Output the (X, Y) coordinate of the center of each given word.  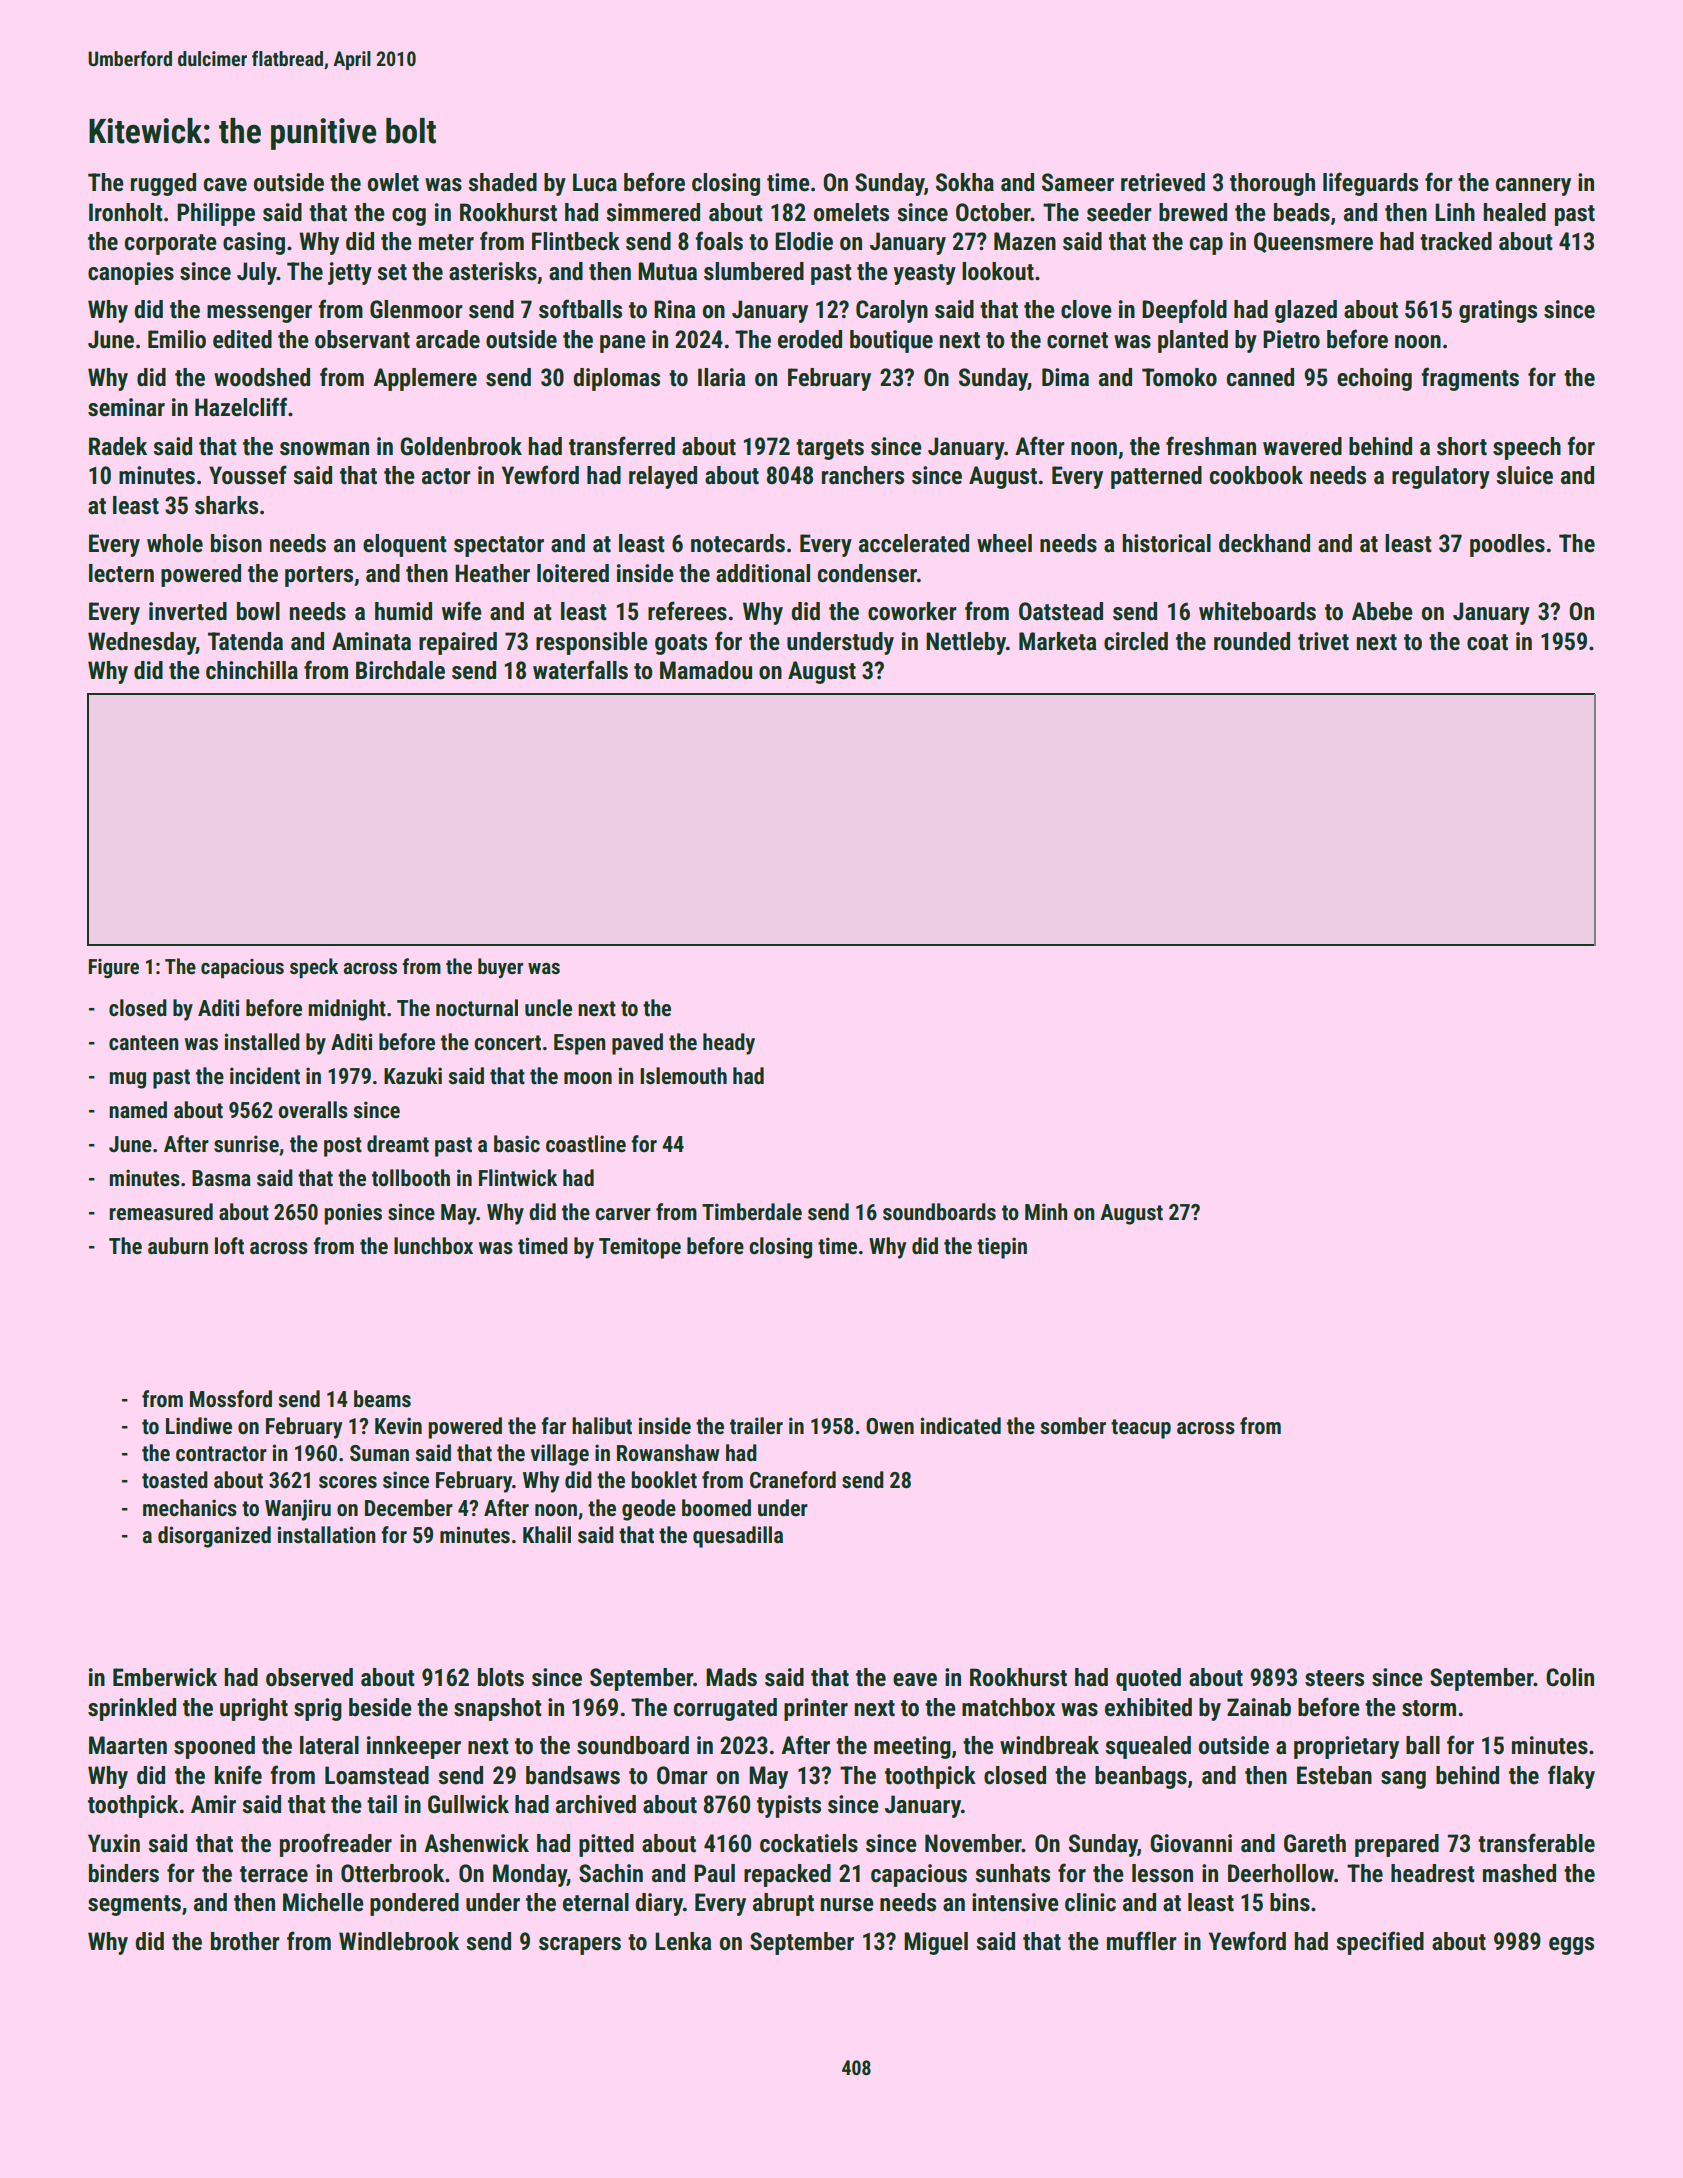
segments (134, 1905)
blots (501, 1677)
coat (1487, 642)
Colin (1570, 1677)
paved (637, 1044)
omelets (851, 212)
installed (262, 1042)
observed (309, 1677)
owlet (393, 182)
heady (729, 1044)
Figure (114, 968)
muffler (1142, 1941)
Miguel (936, 1943)
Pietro (1291, 339)
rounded (1252, 641)
